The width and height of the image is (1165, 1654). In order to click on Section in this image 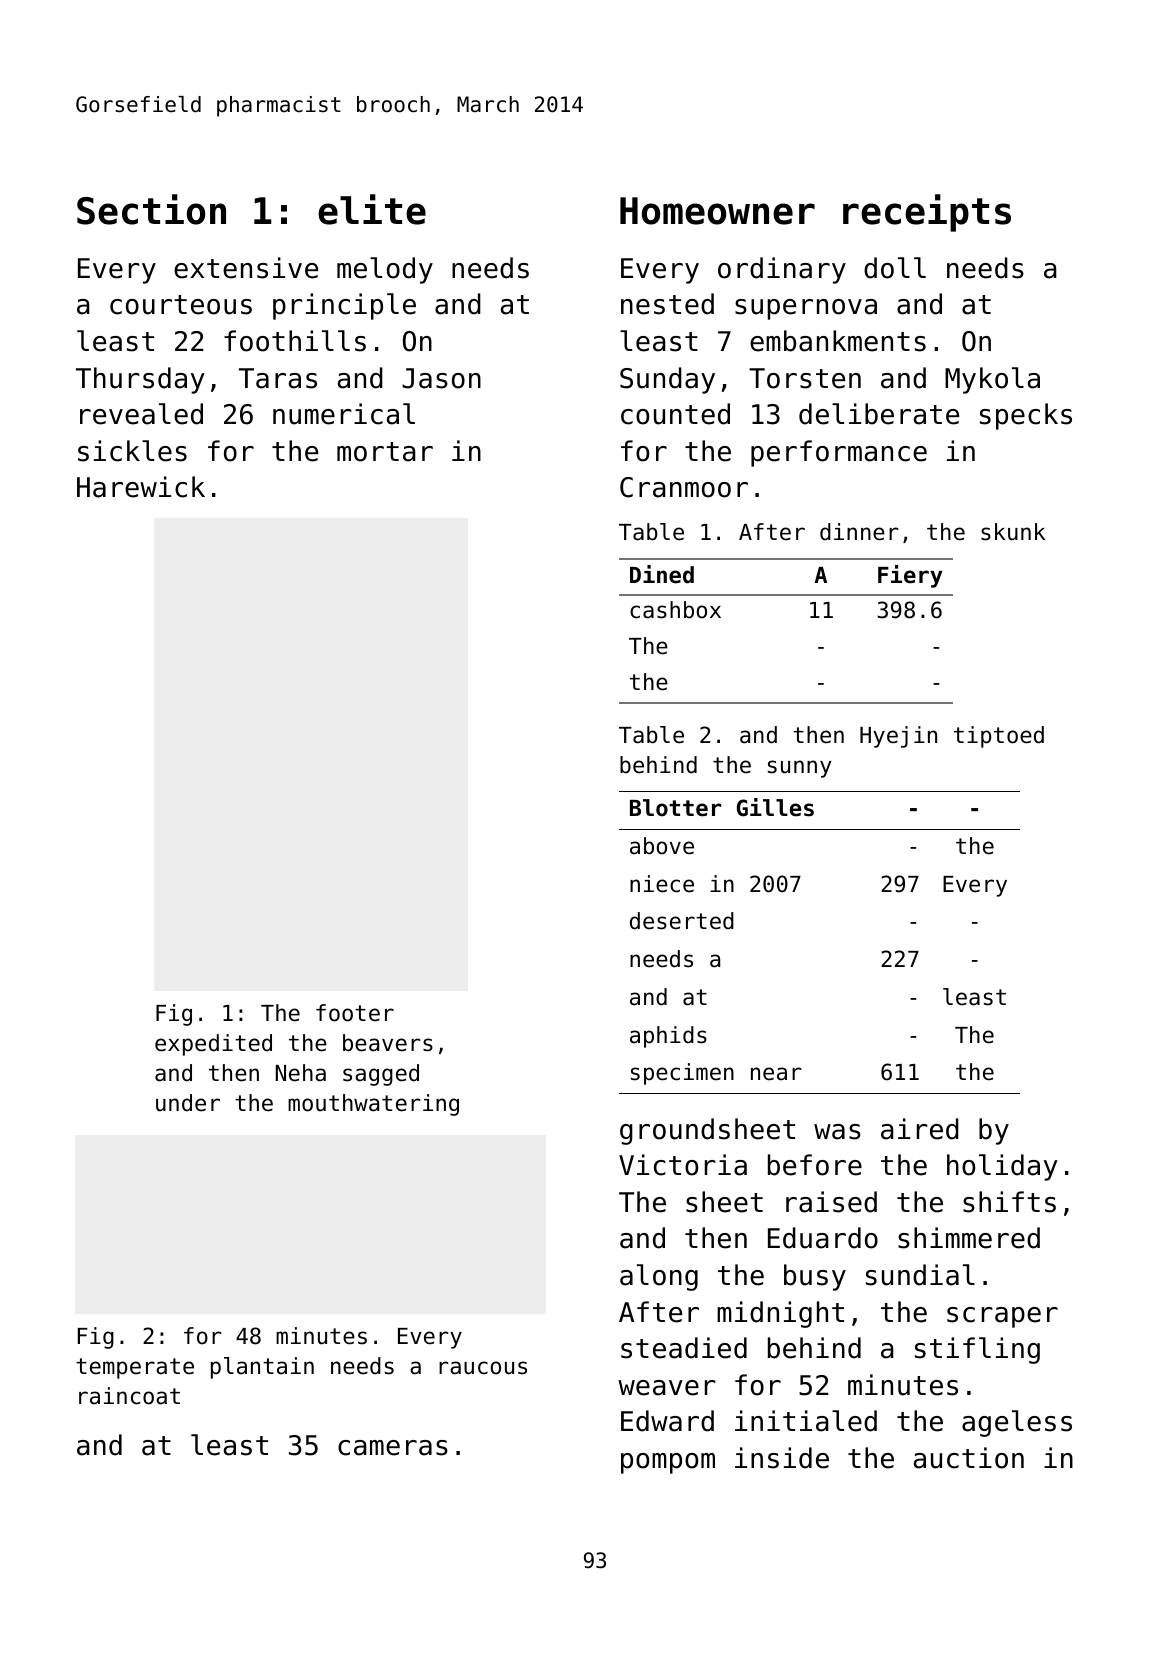, I will do `click(151, 209)`.
